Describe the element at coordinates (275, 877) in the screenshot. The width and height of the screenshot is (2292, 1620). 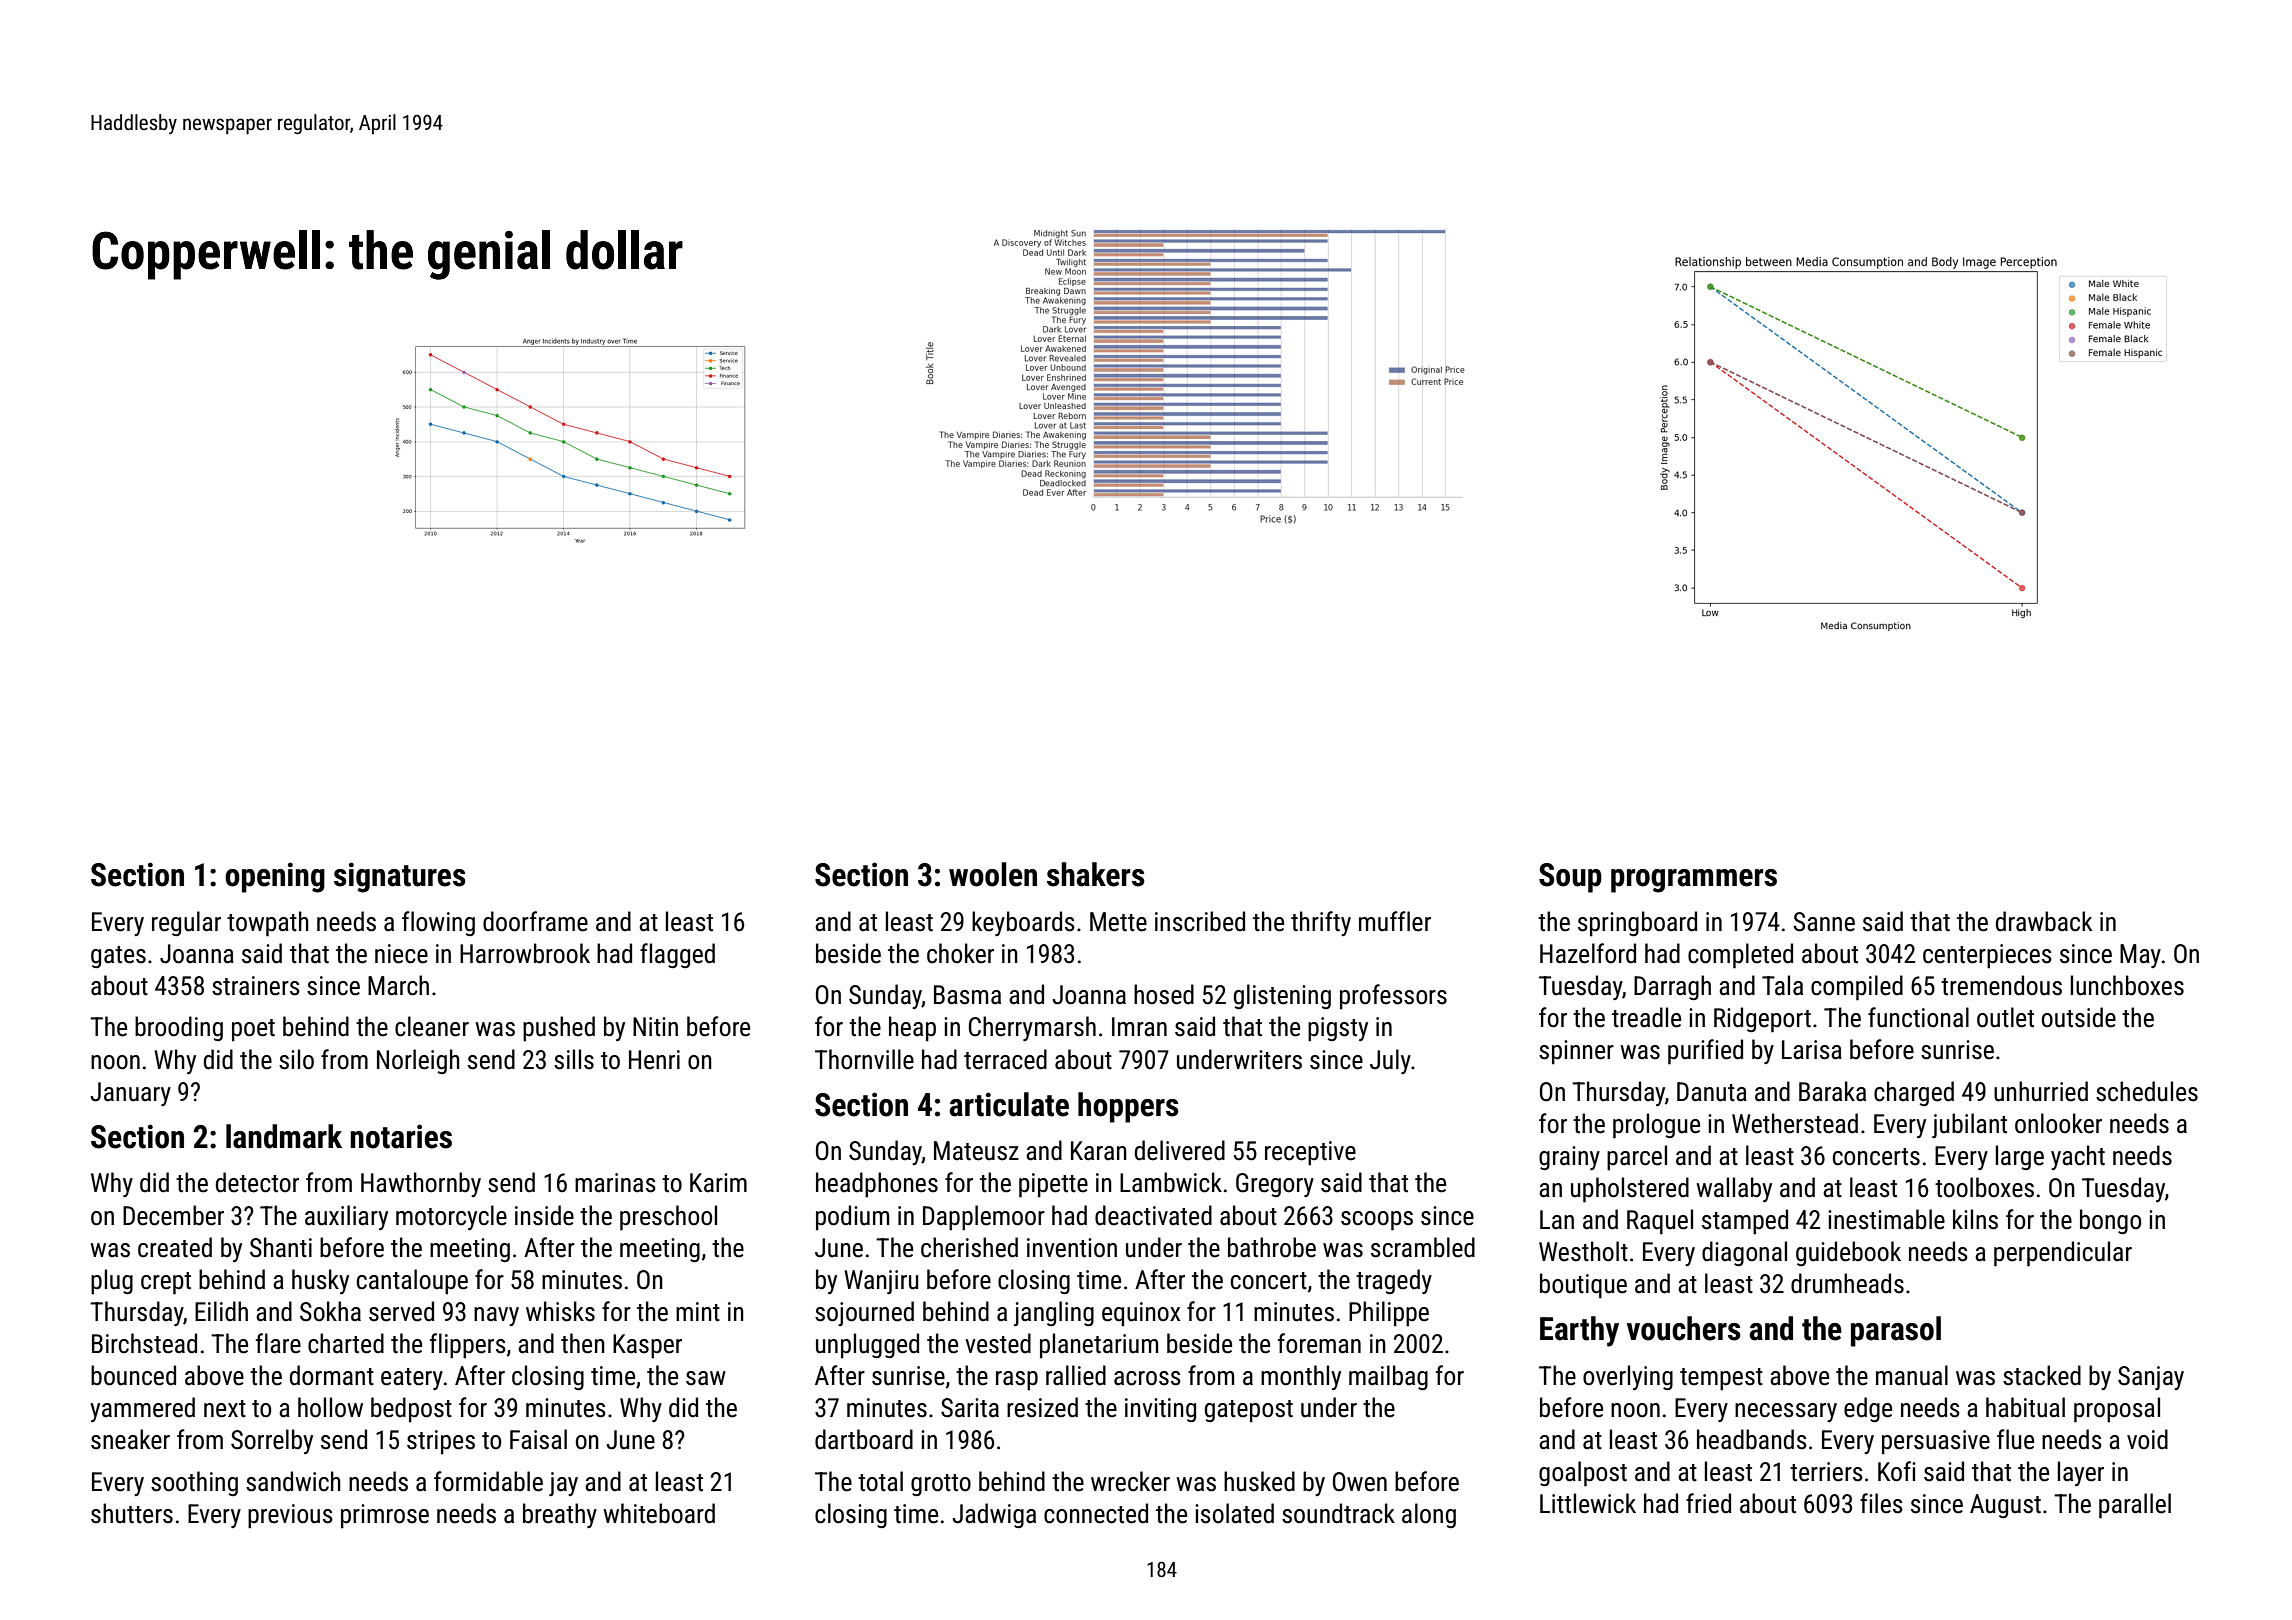
I see `opening` at that location.
